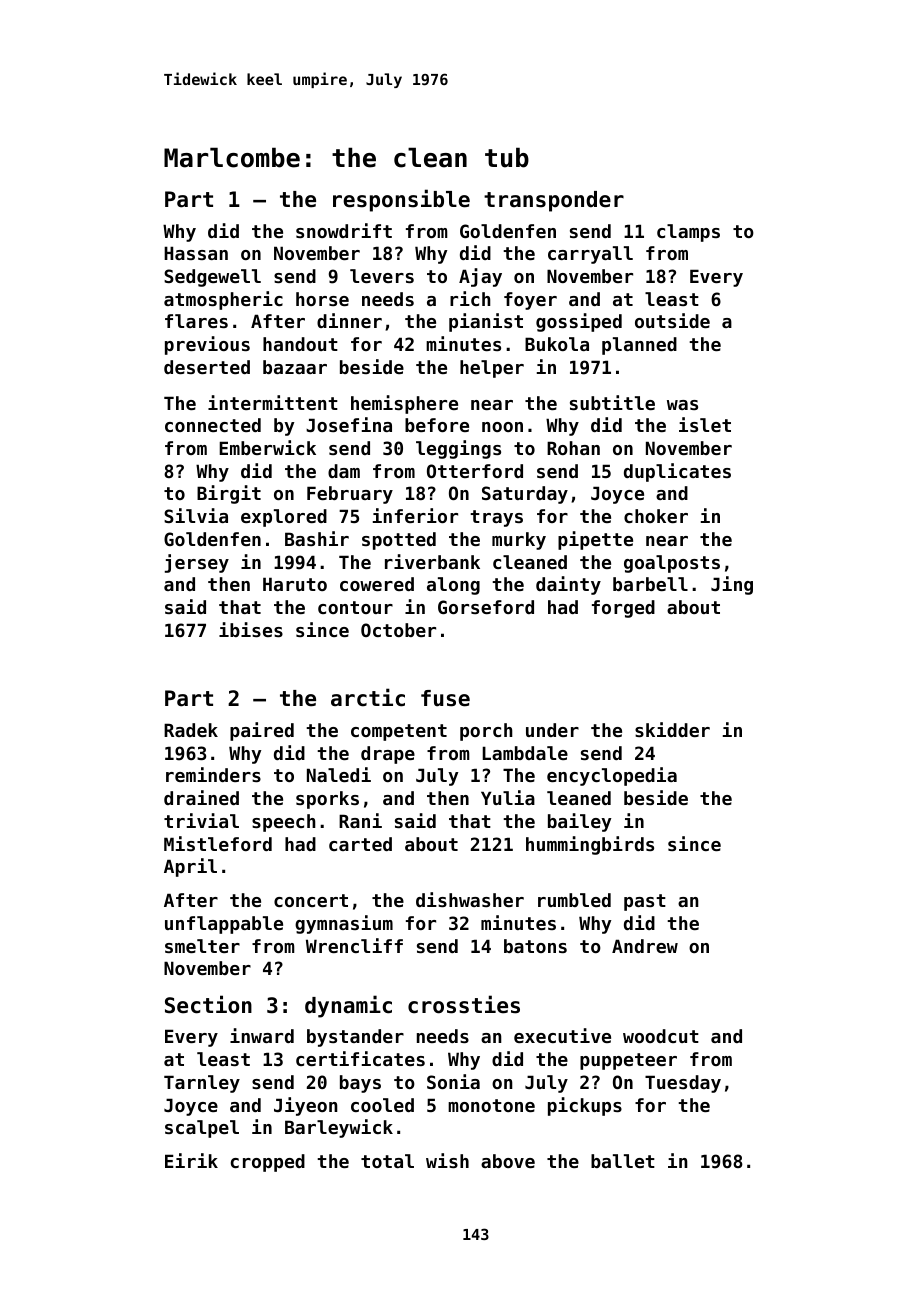 The image size is (924, 1311). Describe the element at coordinates (191, 1160) in the screenshot. I see `Eirik` at that location.
